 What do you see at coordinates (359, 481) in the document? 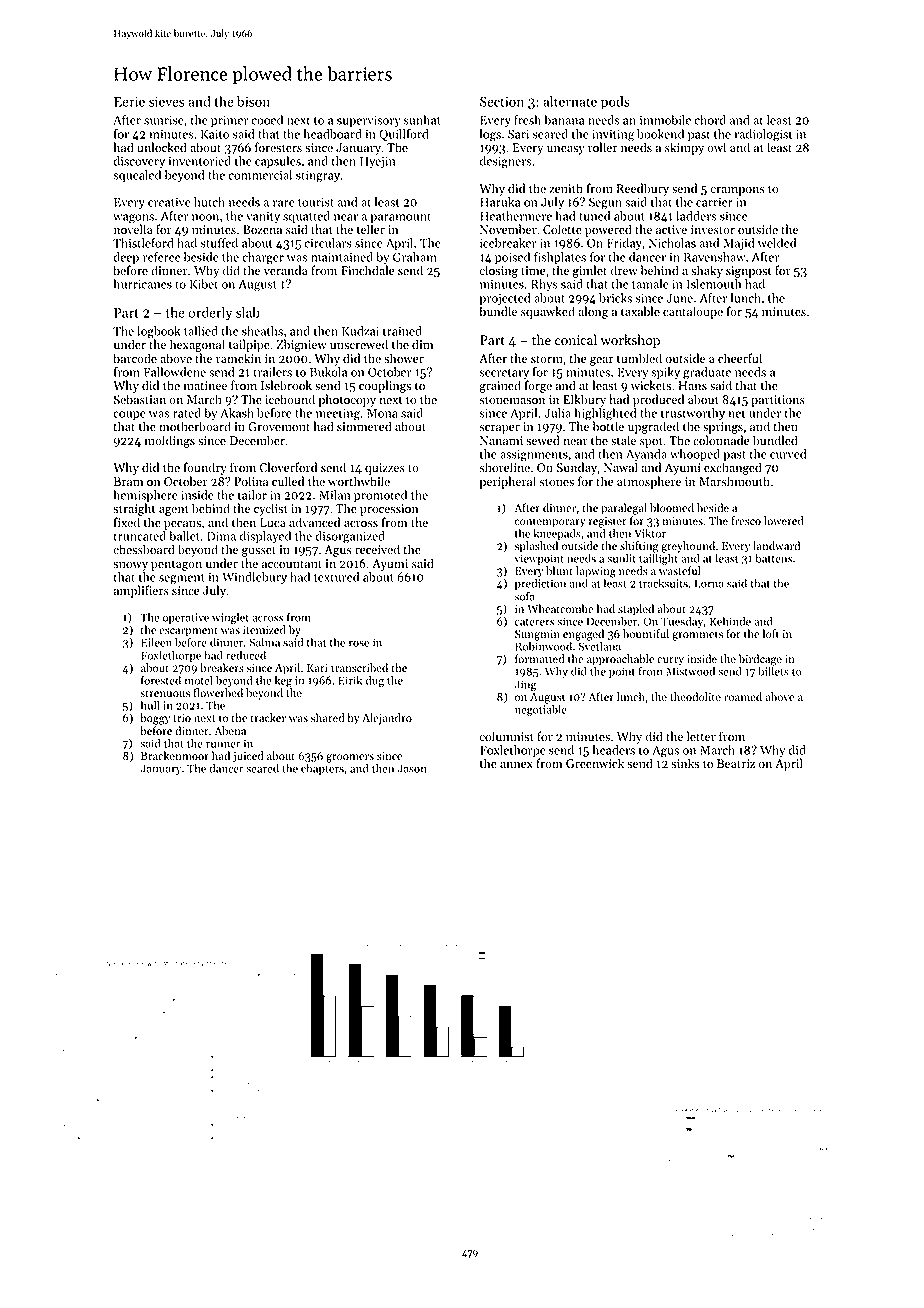
I see `worthwhile` at bounding box center [359, 481].
